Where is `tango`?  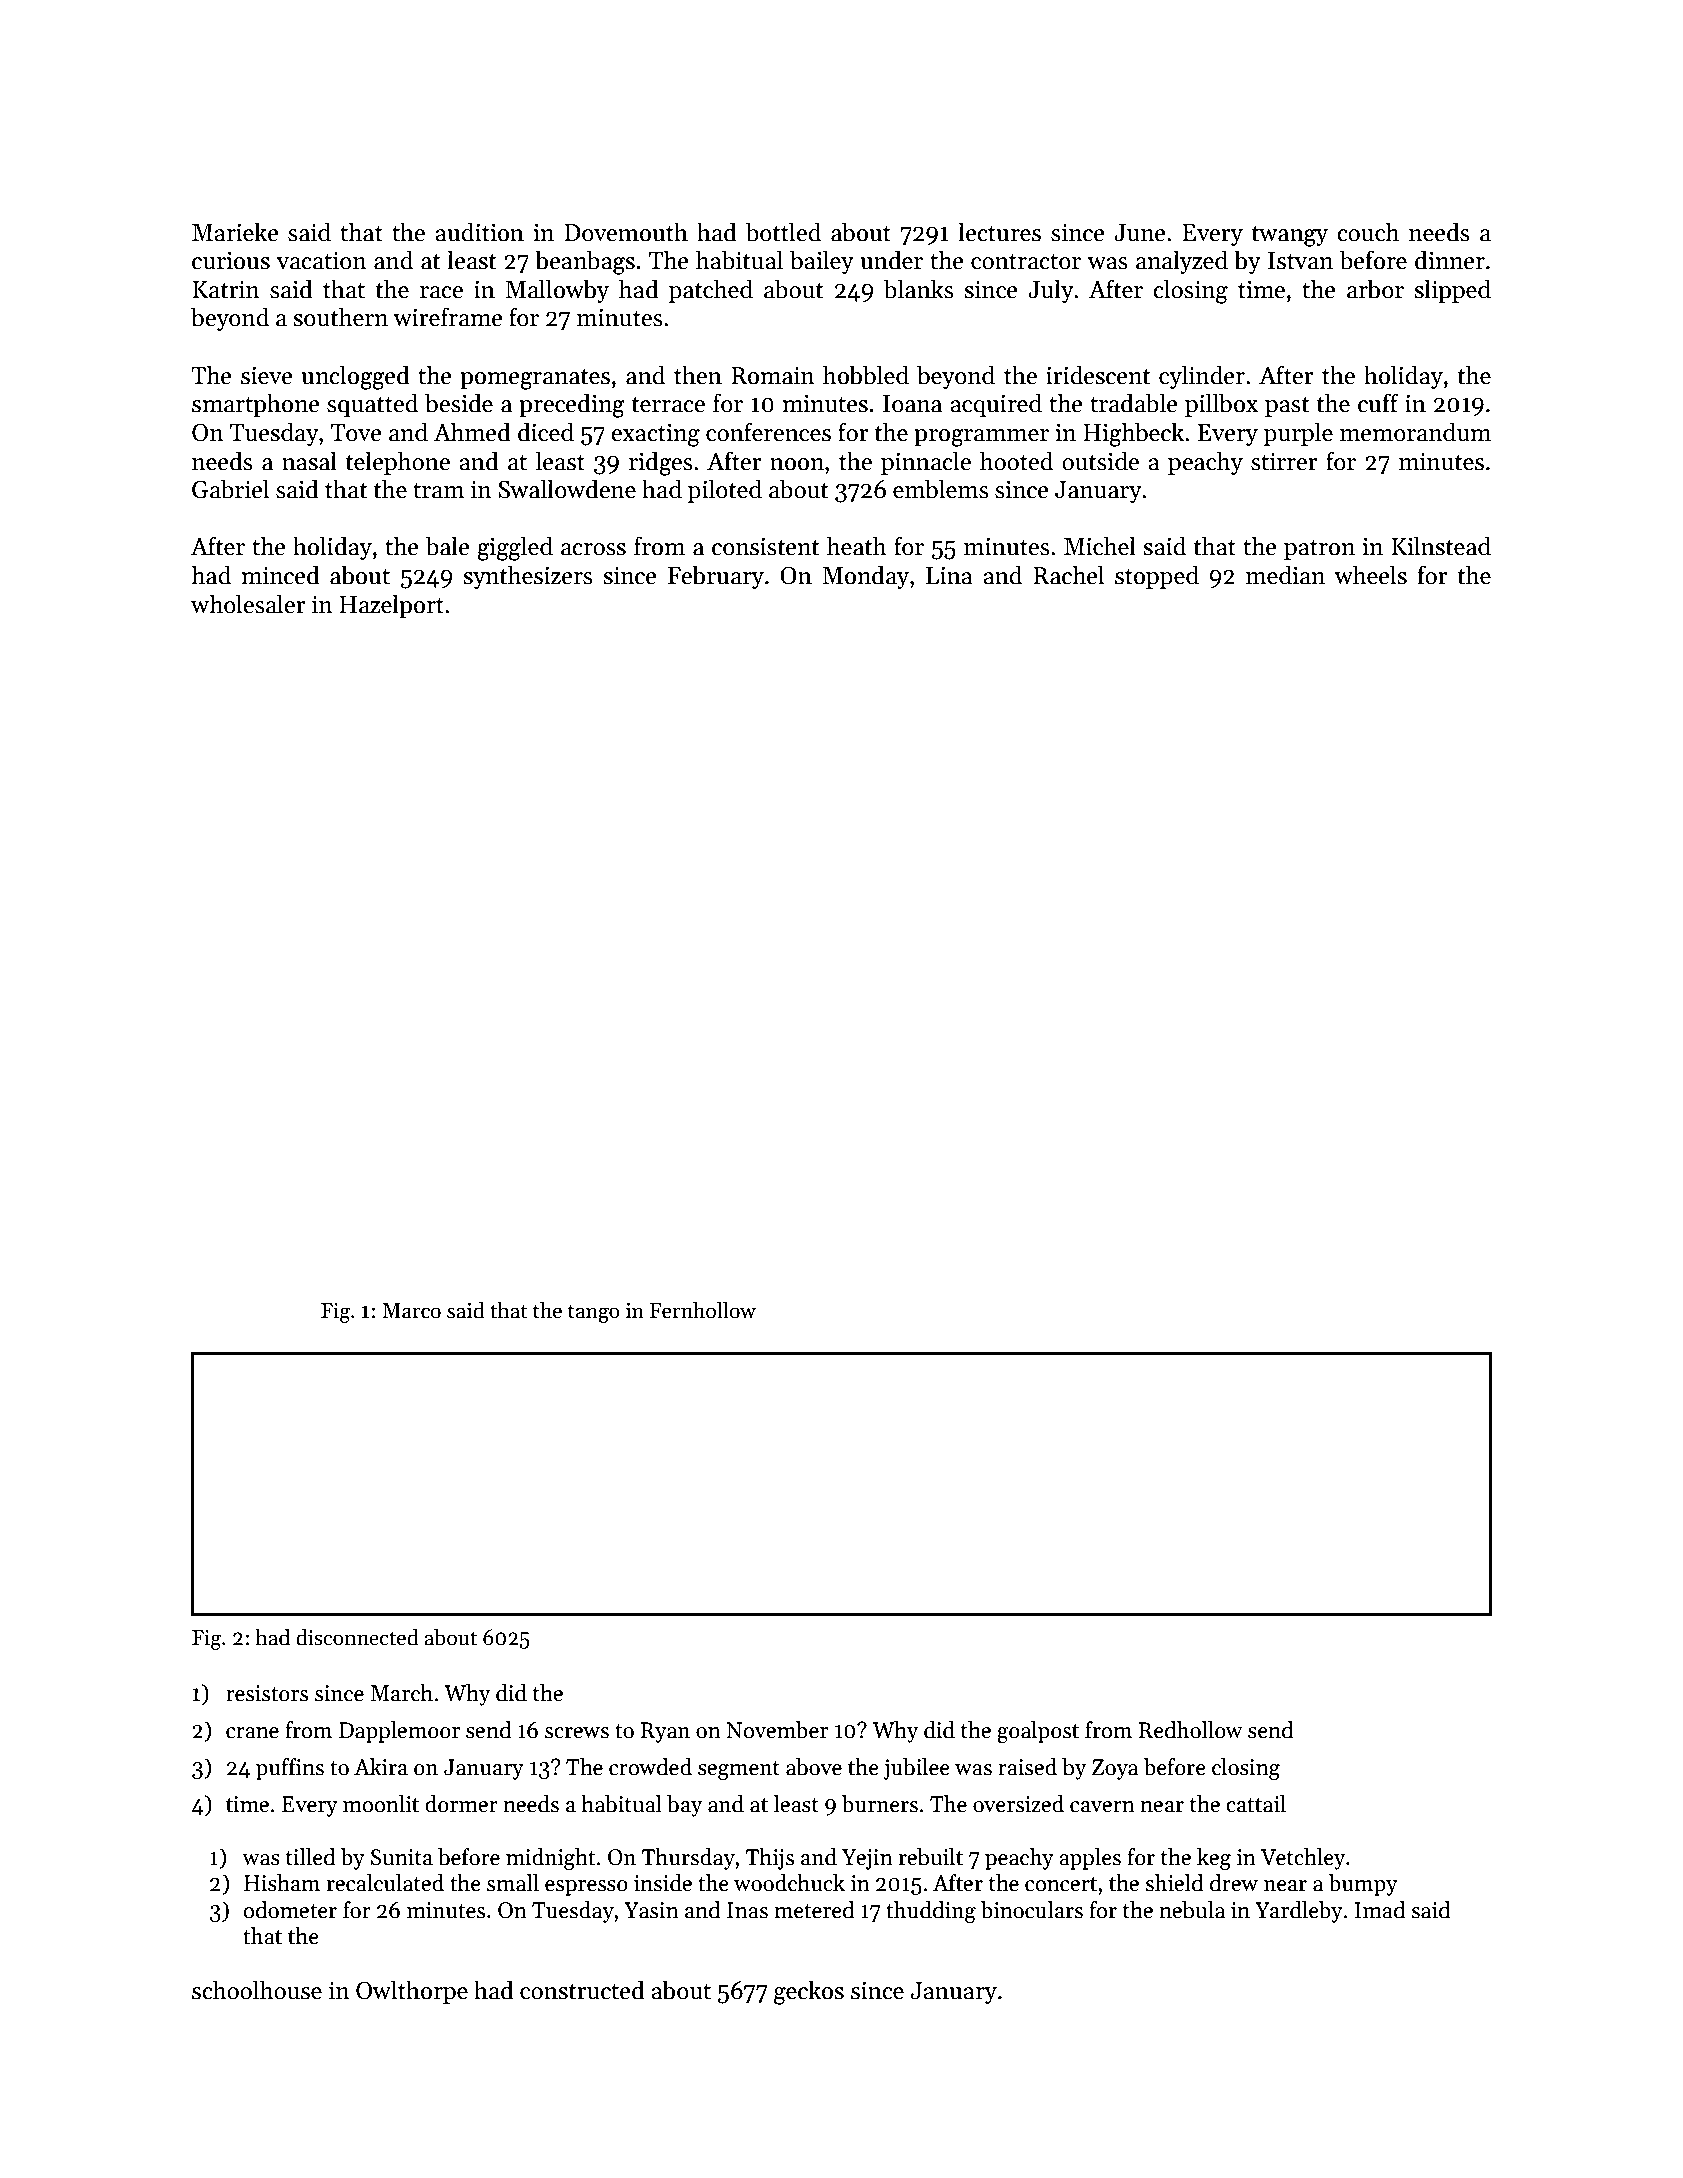
tango is located at coordinates (594, 1314).
